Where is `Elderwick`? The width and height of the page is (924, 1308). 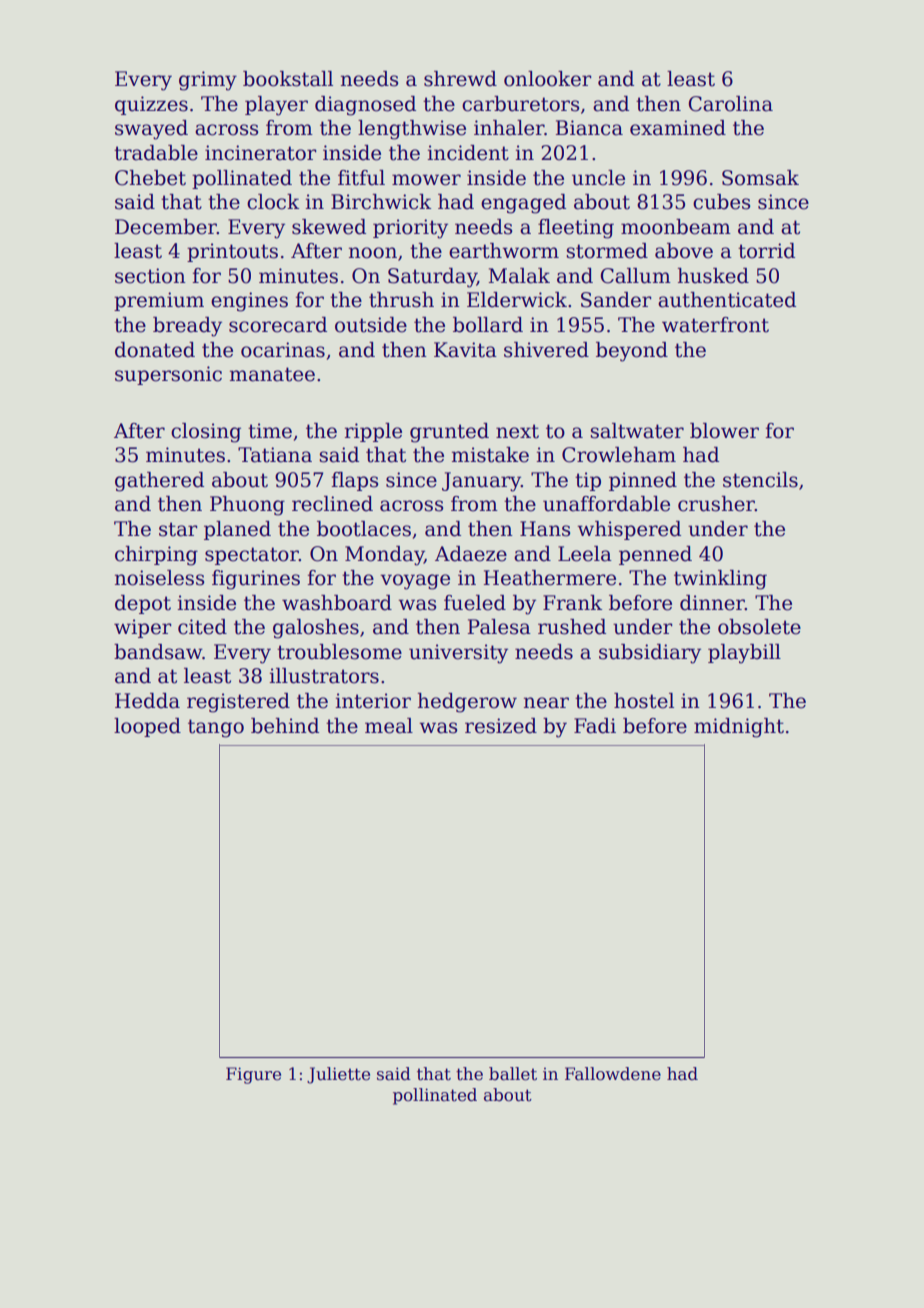 Elderwick is located at coordinates (517, 300).
